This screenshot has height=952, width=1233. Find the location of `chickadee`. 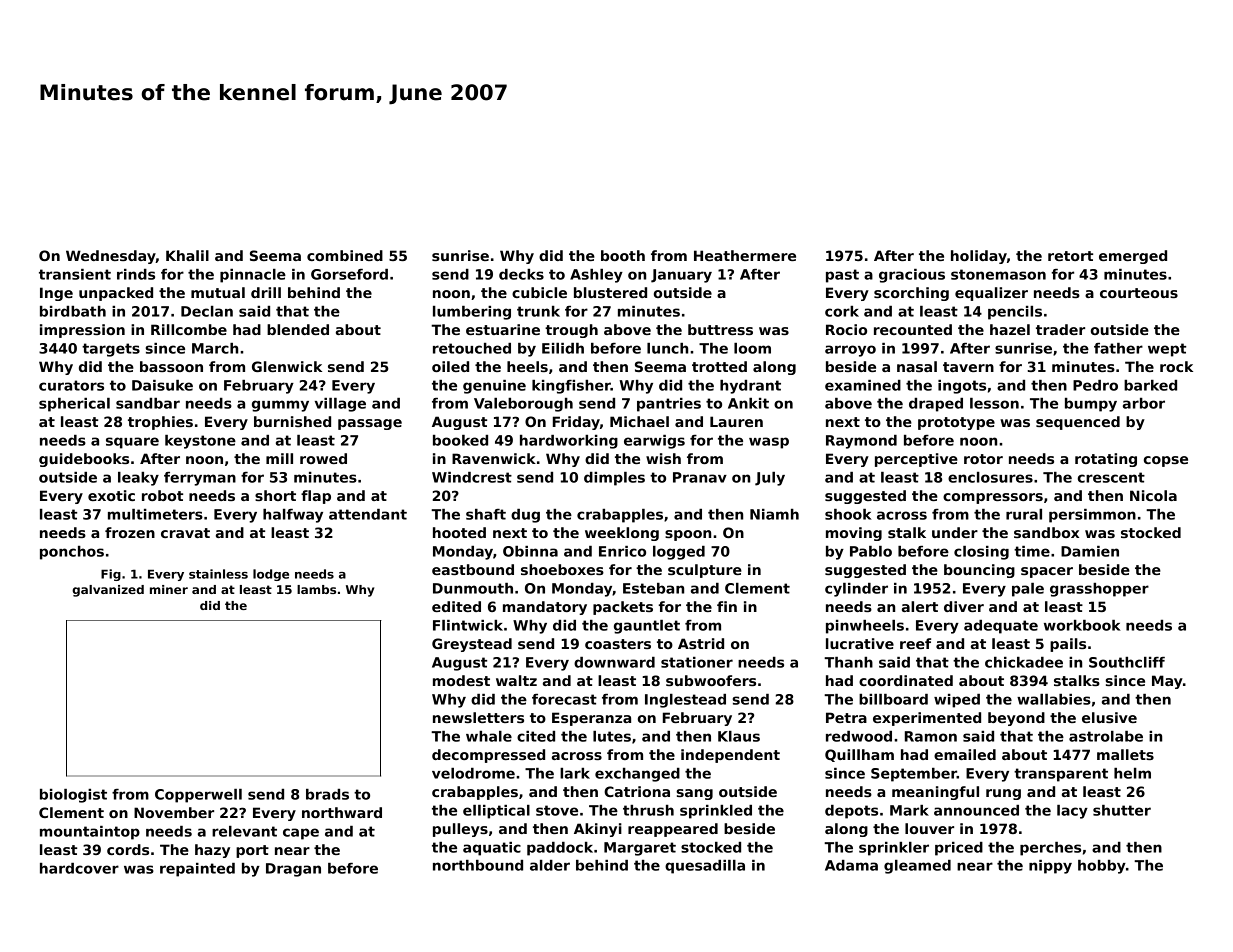

chickadee is located at coordinates (1024, 662).
